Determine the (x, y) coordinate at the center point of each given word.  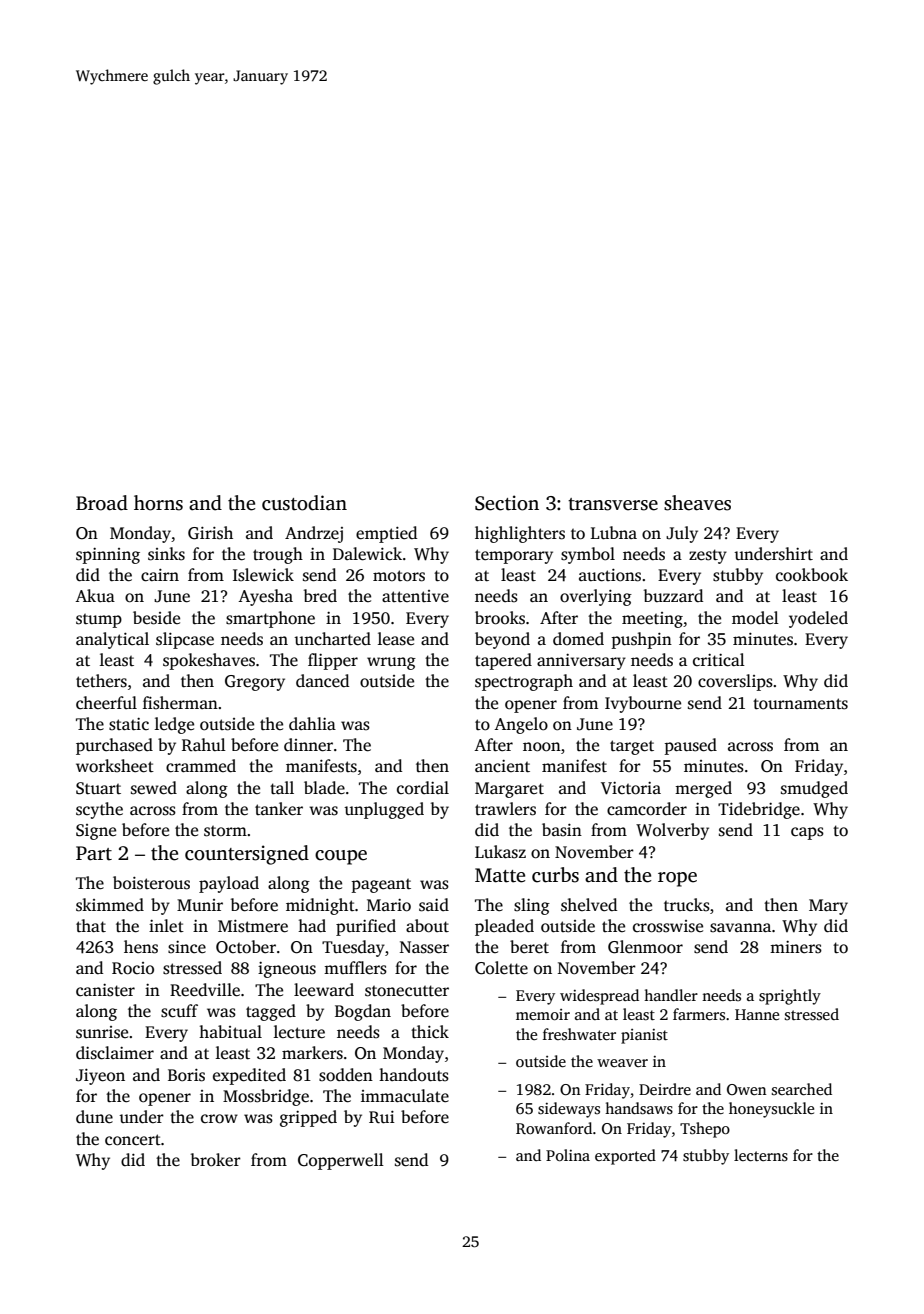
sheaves (697, 503)
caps (807, 833)
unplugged (384, 810)
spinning (108, 556)
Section (507, 503)
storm (225, 831)
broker (216, 1160)
